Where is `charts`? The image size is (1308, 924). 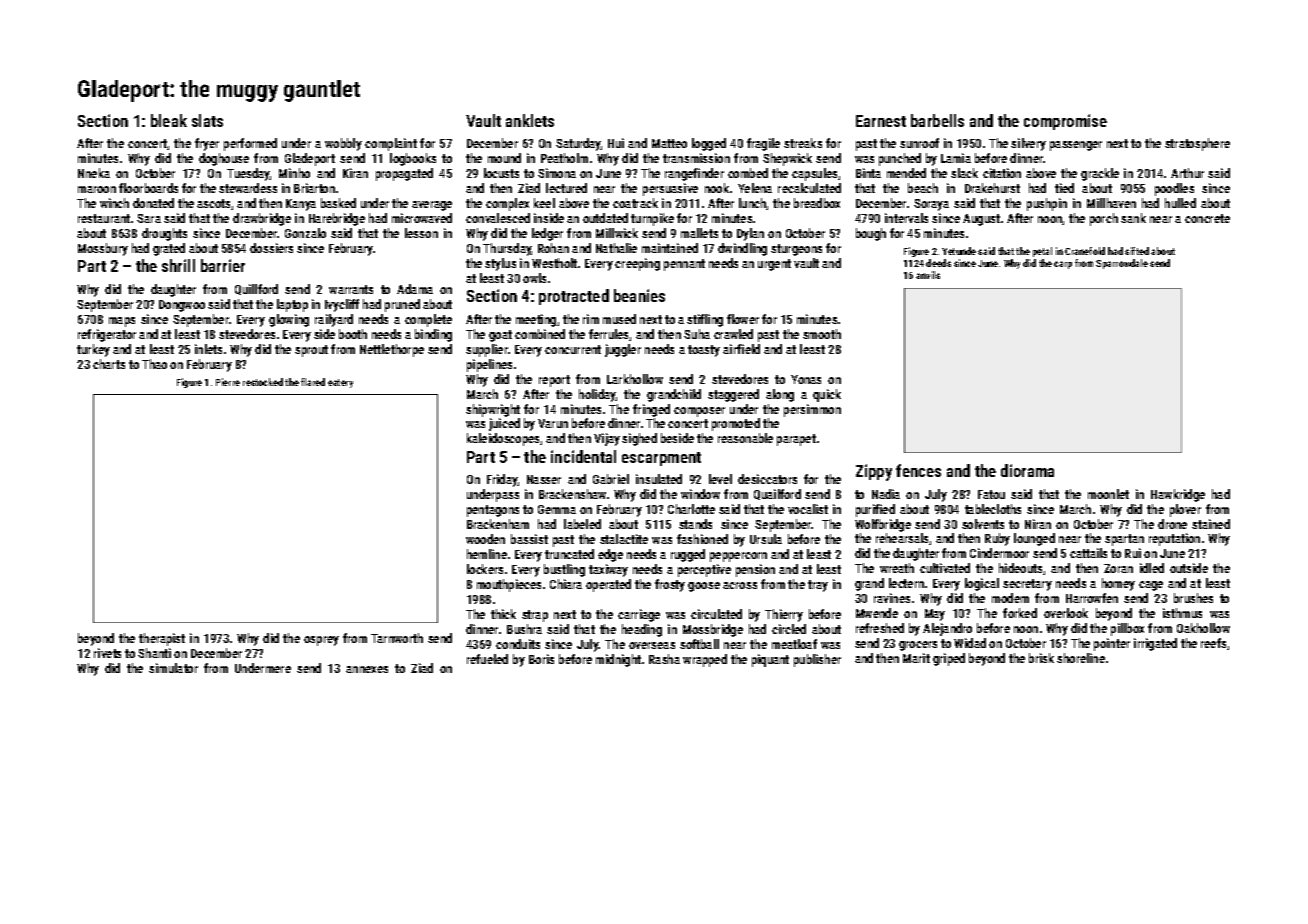 charts is located at coordinates (109, 364).
